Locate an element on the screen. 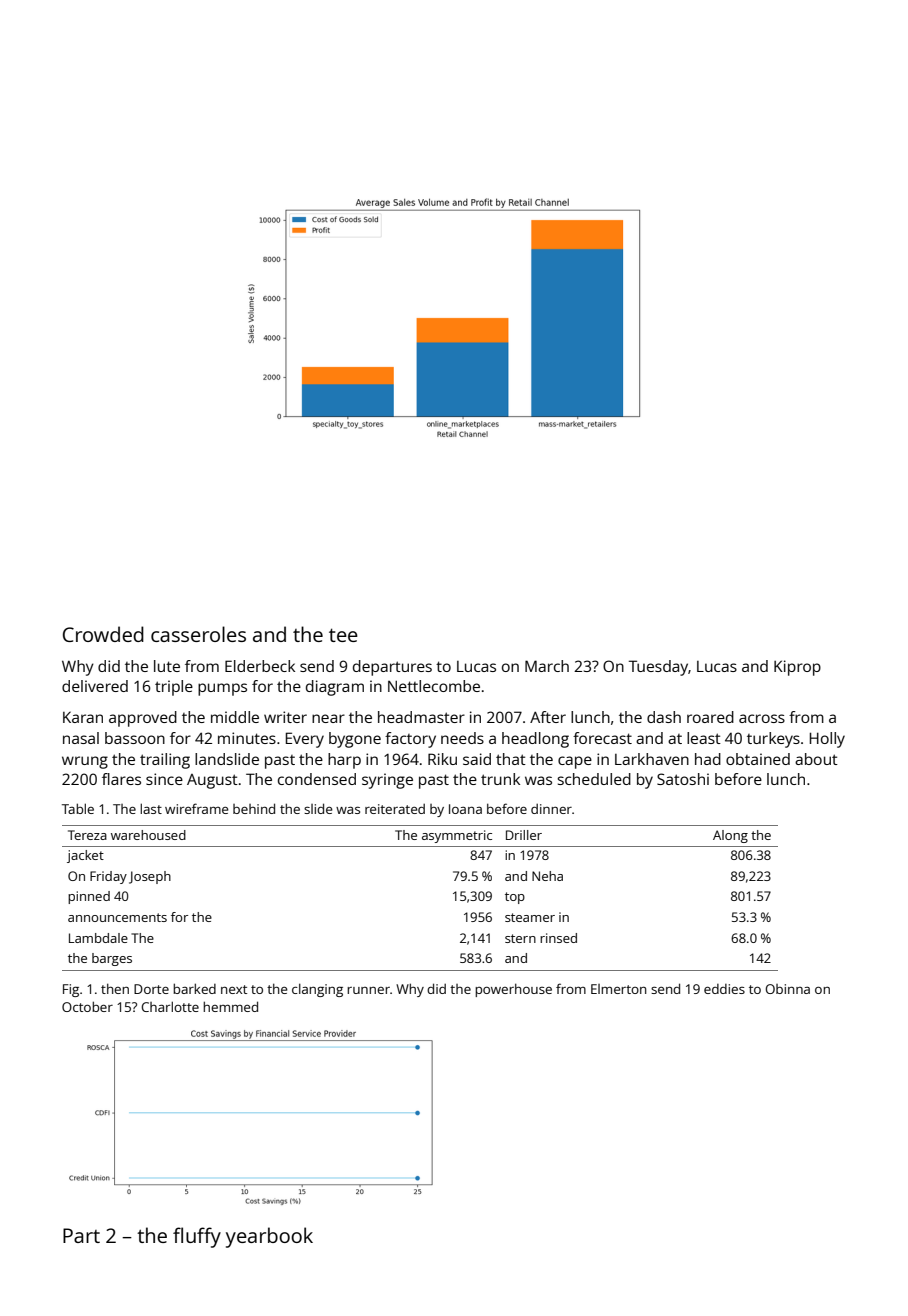 This screenshot has height=1316, width=908. tee is located at coordinates (343, 635).
